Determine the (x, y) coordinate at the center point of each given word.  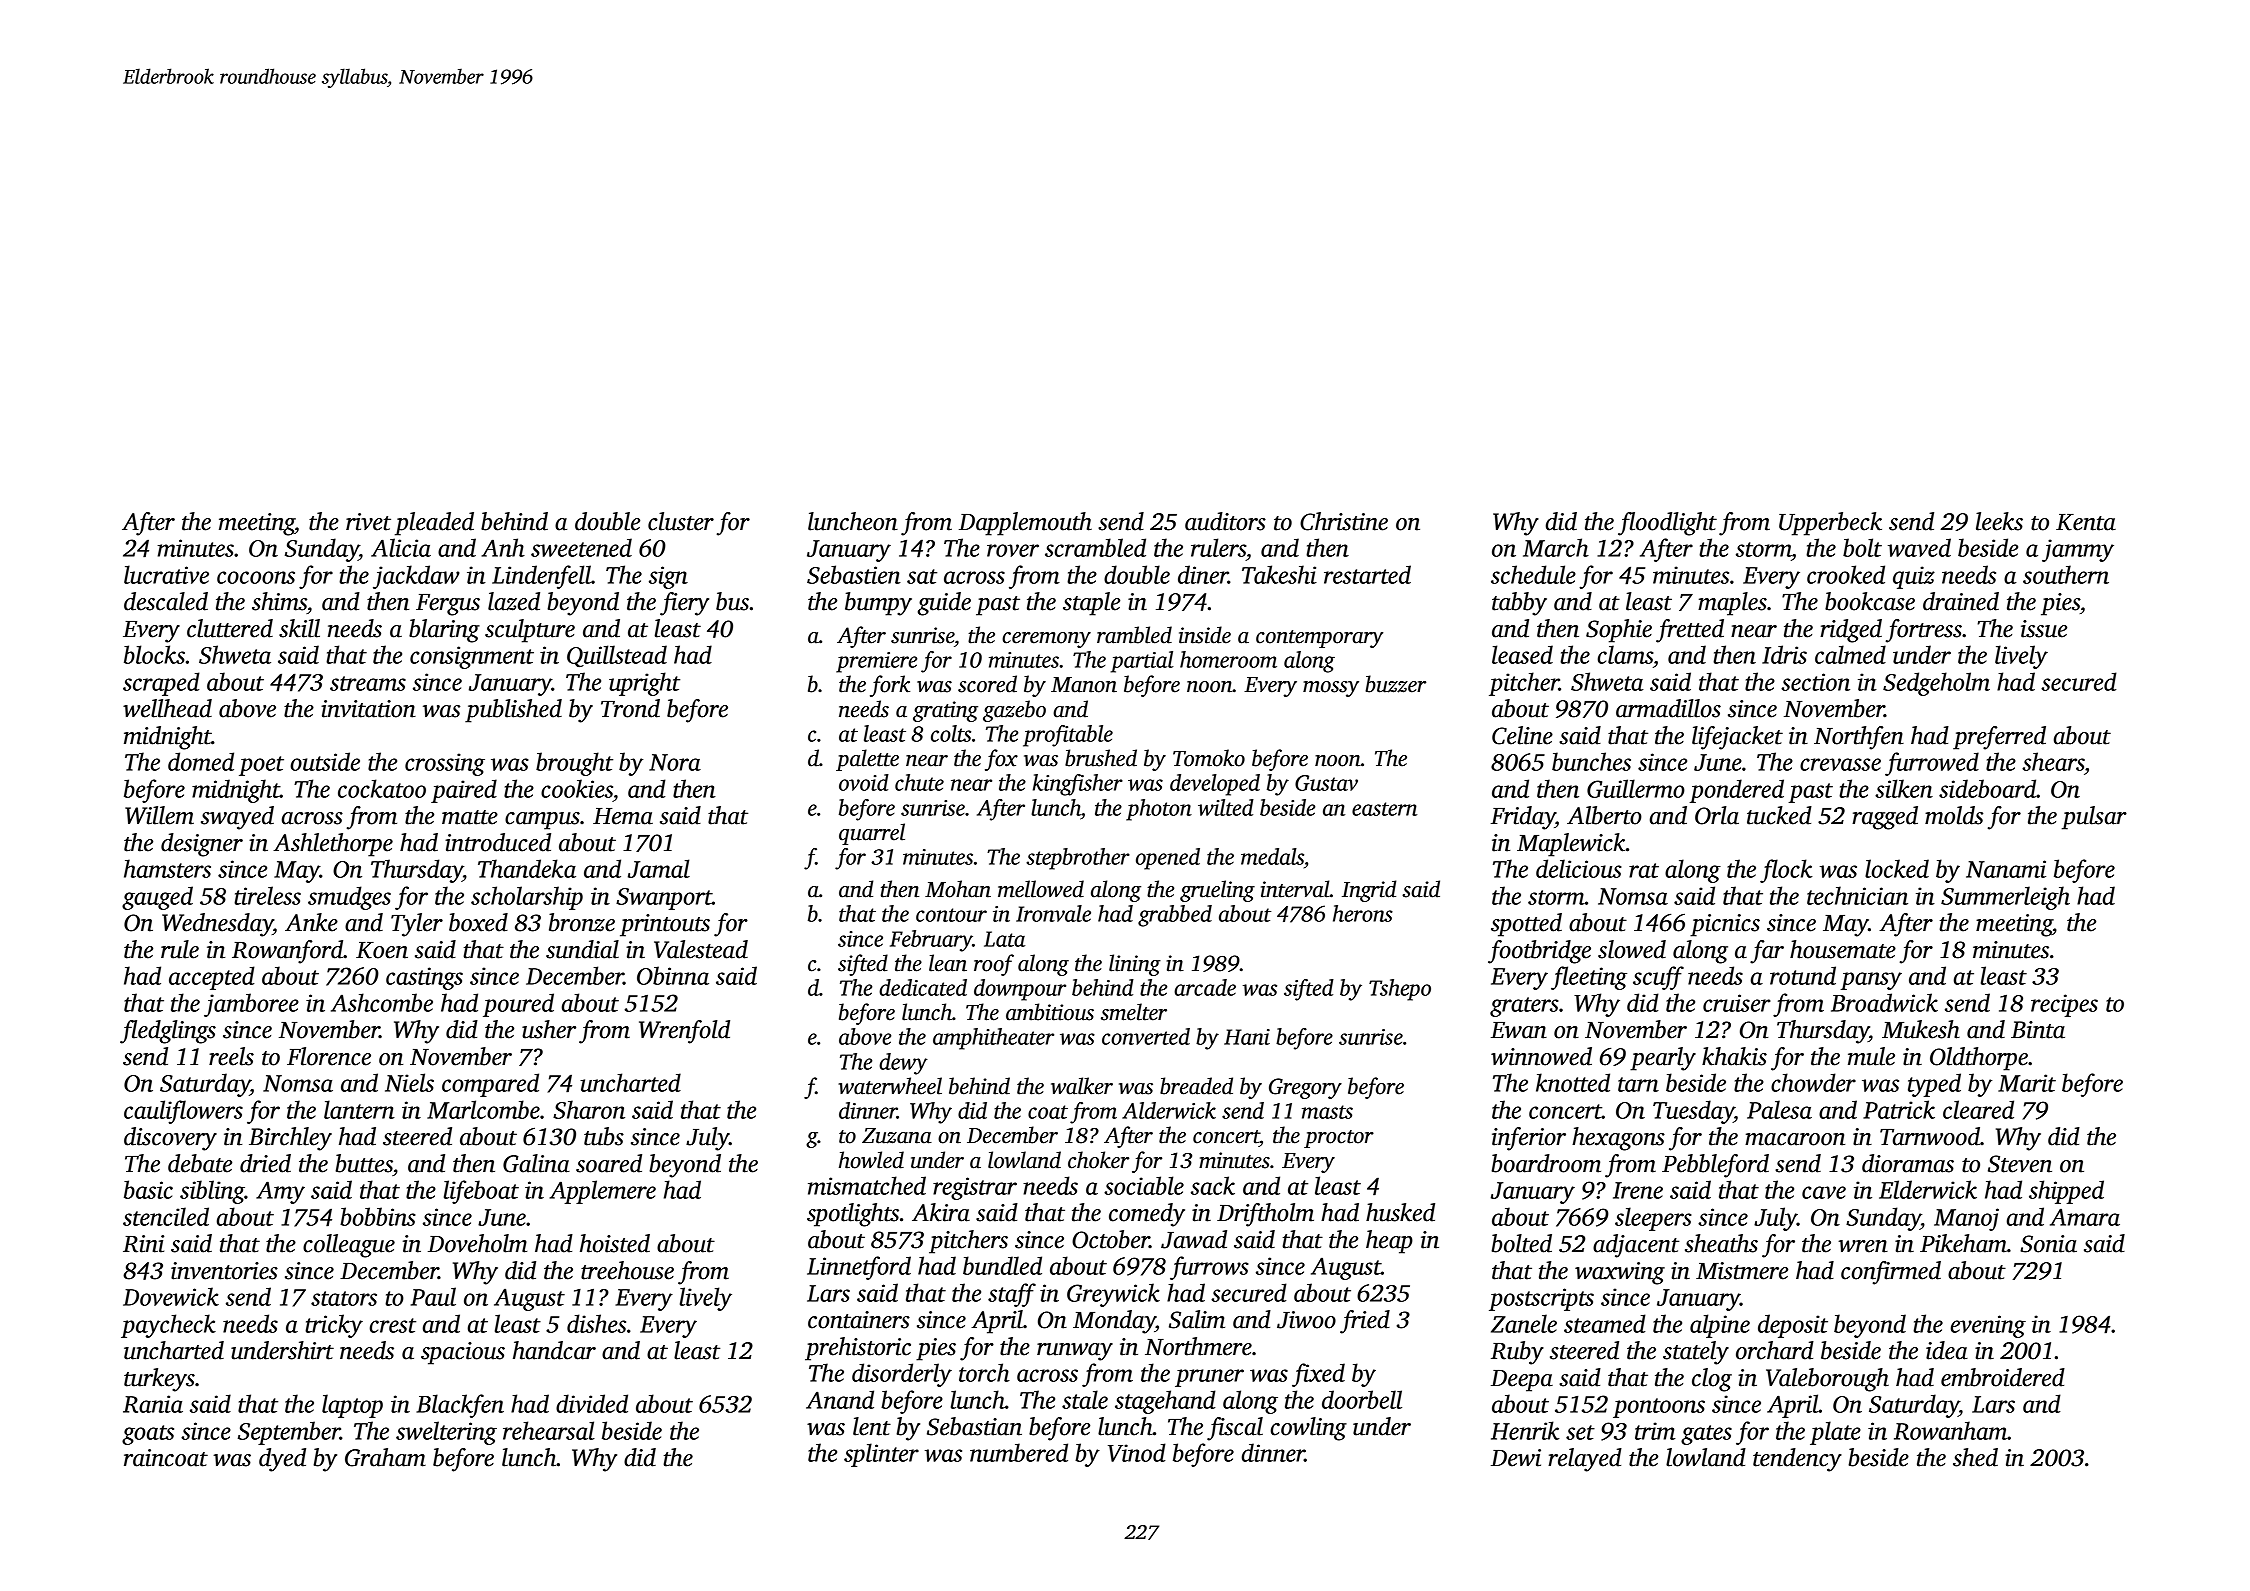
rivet (368, 522)
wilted (1226, 807)
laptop (352, 1406)
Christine (1344, 521)
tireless (267, 895)
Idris (1784, 654)
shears (2053, 761)
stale (1085, 1399)
